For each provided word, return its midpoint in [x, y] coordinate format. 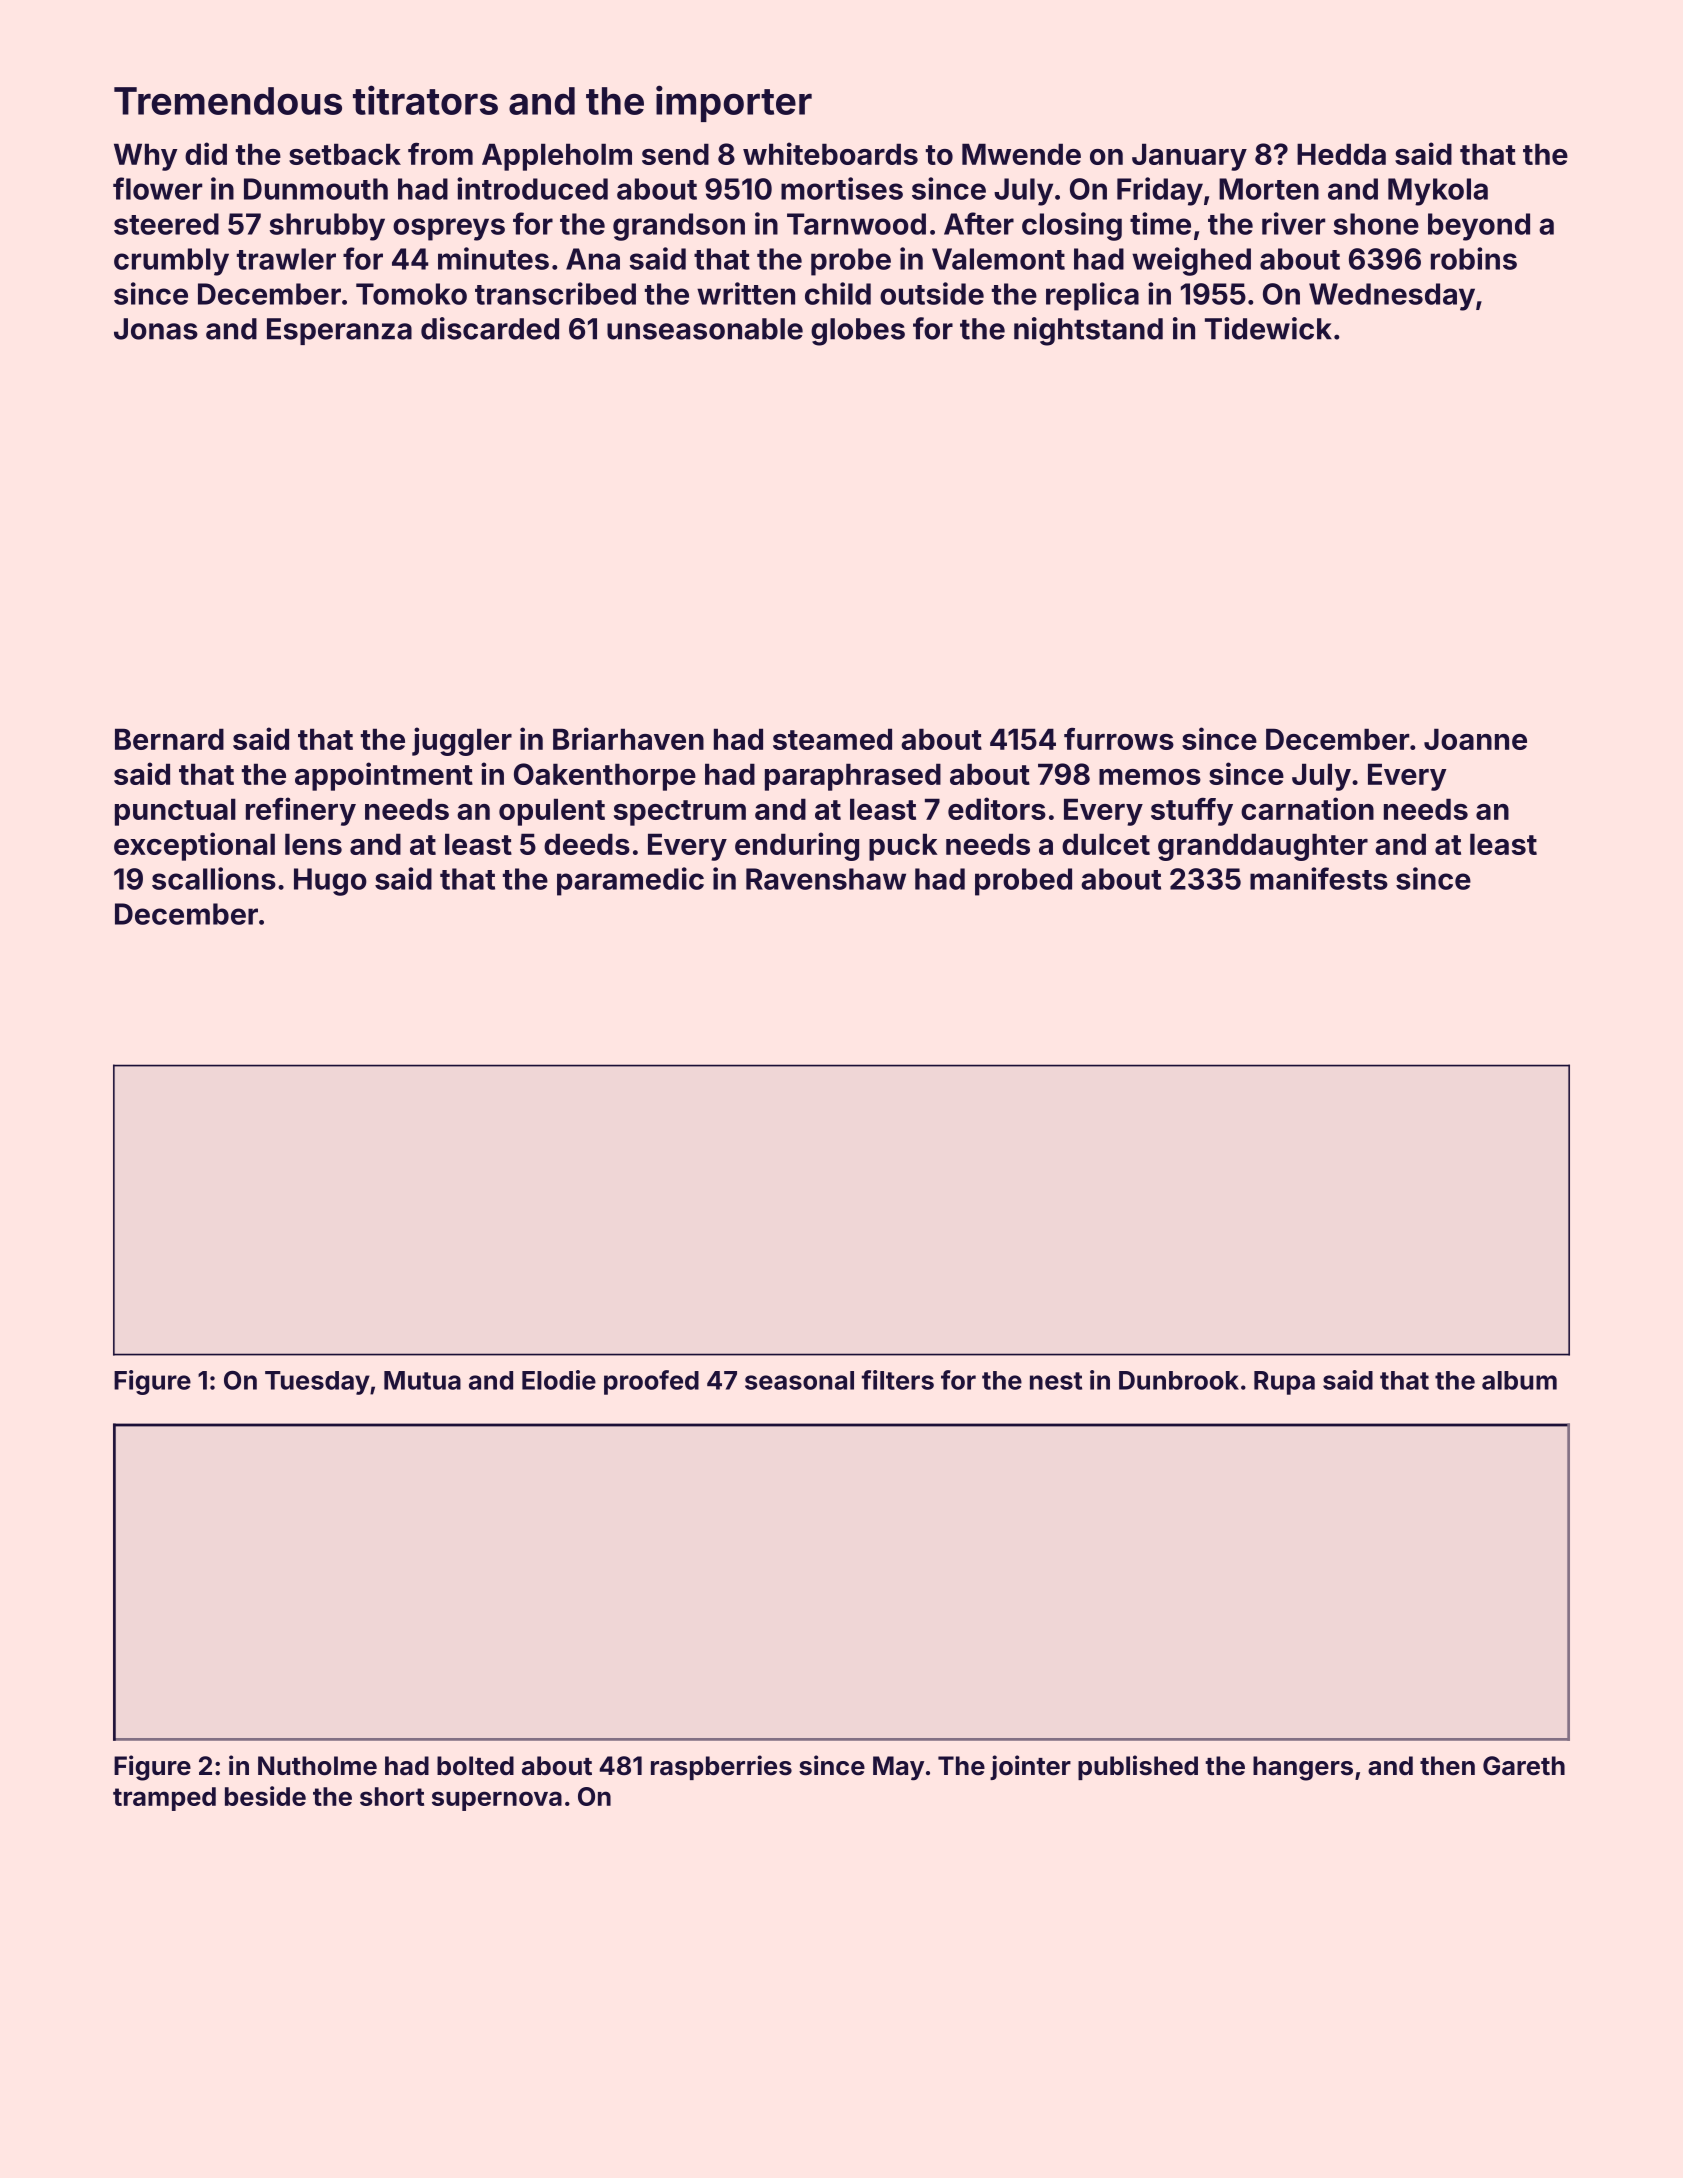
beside [265, 1796]
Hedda [1341, 154]
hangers [1303, 1768]
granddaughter [1263, 847]
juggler [462, 741]
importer [734, 103]
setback [345, 154]
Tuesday [317, 1383]
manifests [1319, 878]
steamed [832, 739]
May [898, 1768]
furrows [1119, 739]
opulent [552, 812]
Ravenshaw [826, 879]
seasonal [799, 1380]
